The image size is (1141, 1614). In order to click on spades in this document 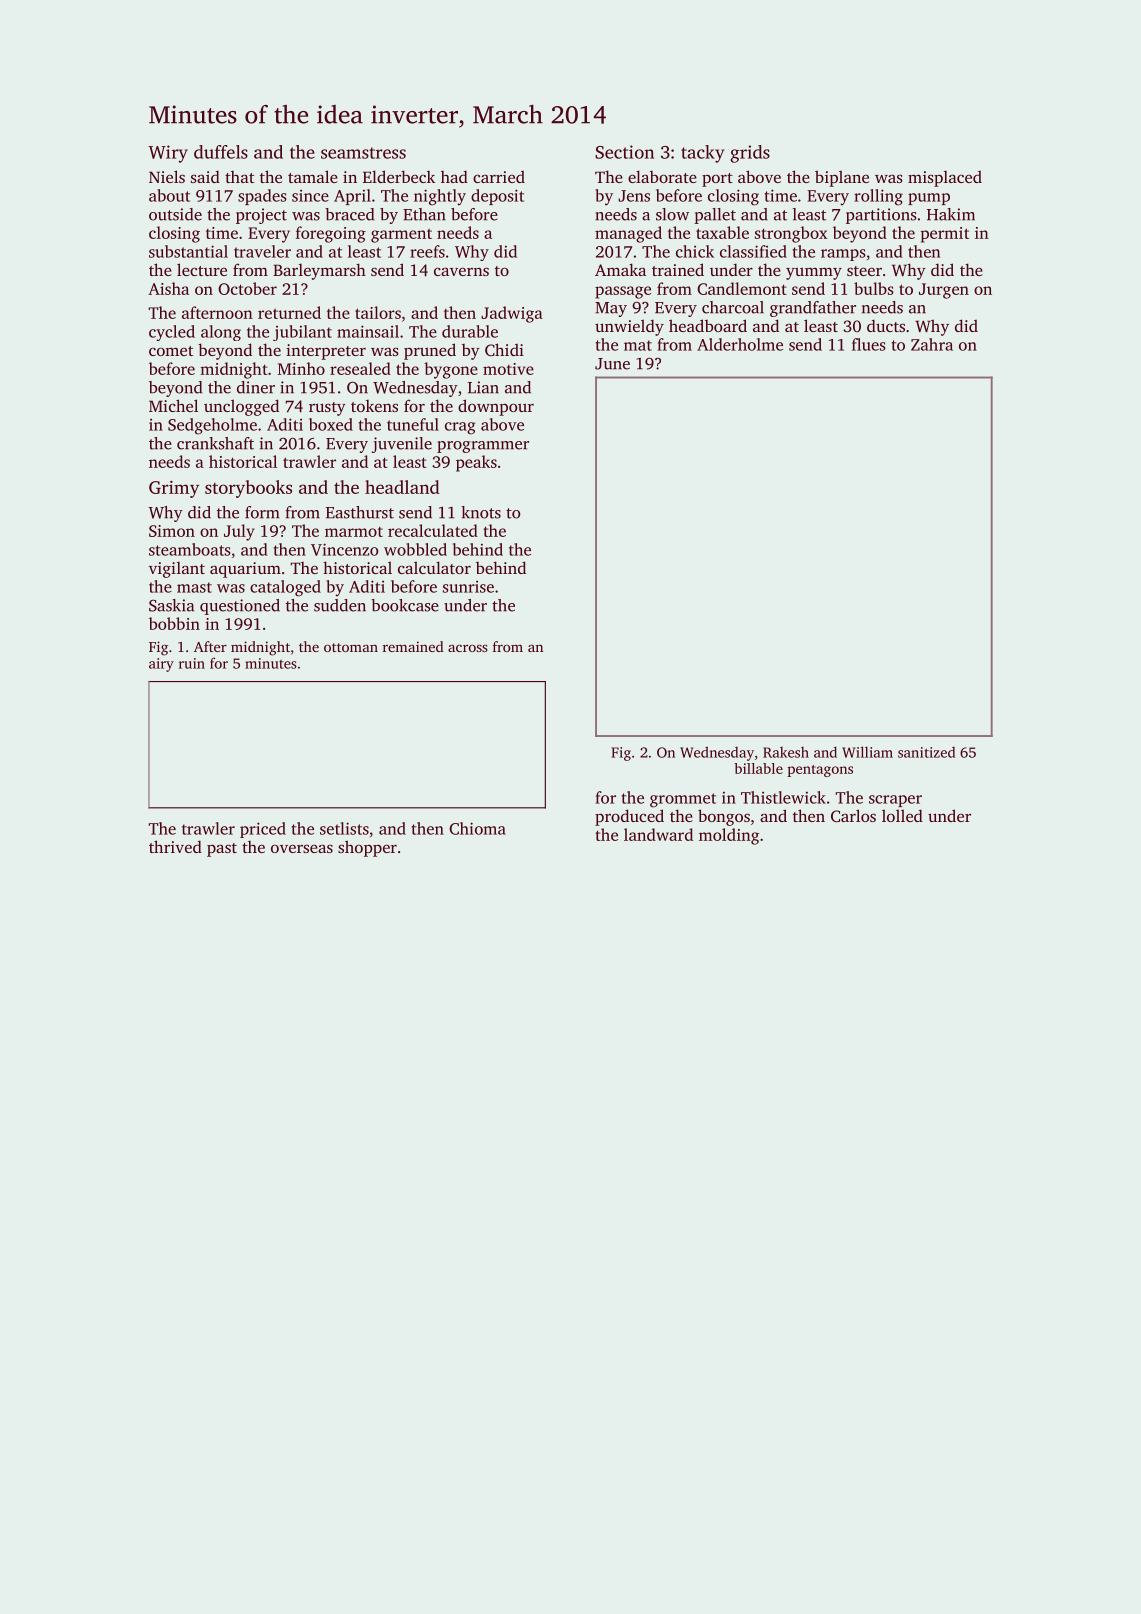, I will do `click(262, 197)`.
